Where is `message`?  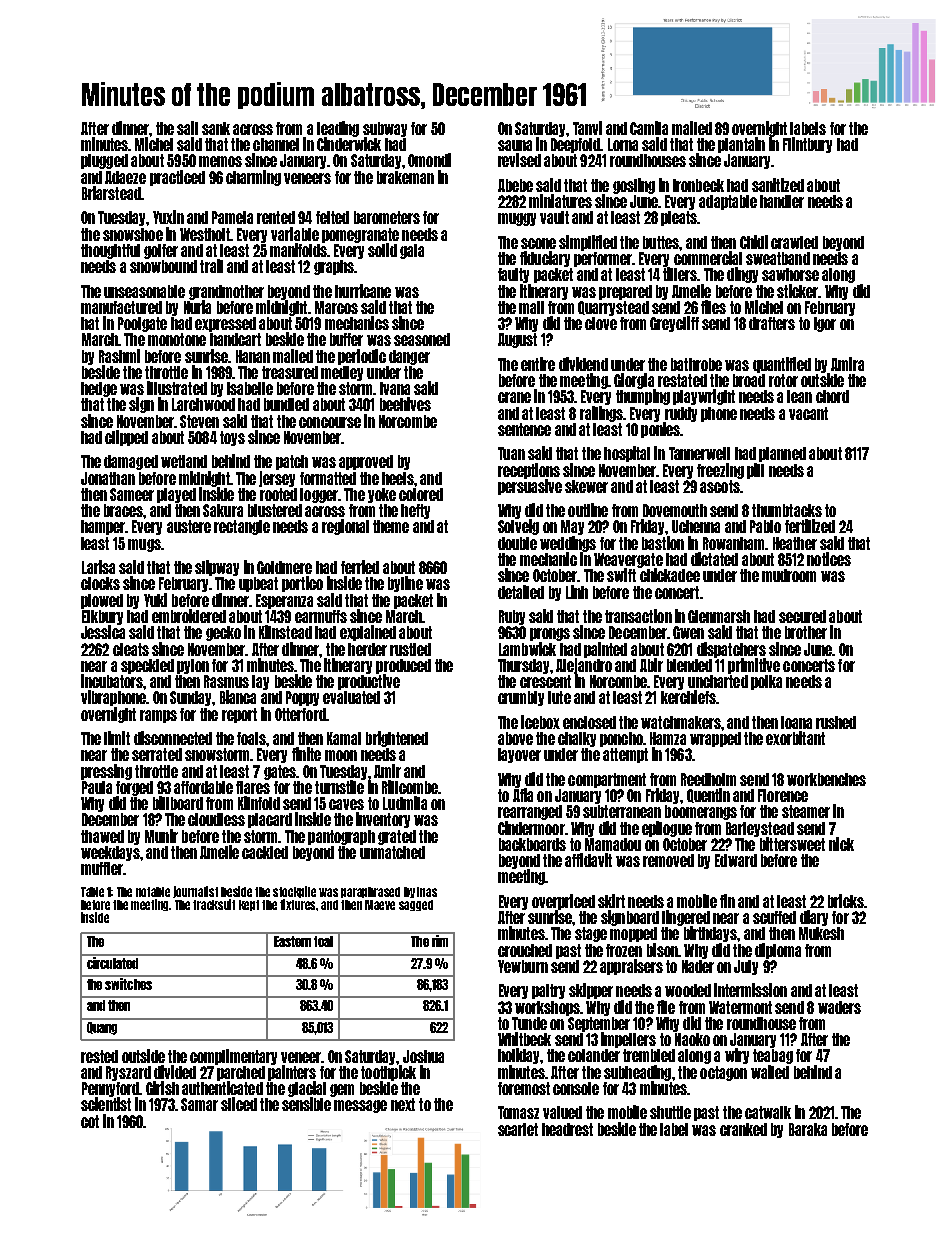 message is located at coordinates (360, 1106).
